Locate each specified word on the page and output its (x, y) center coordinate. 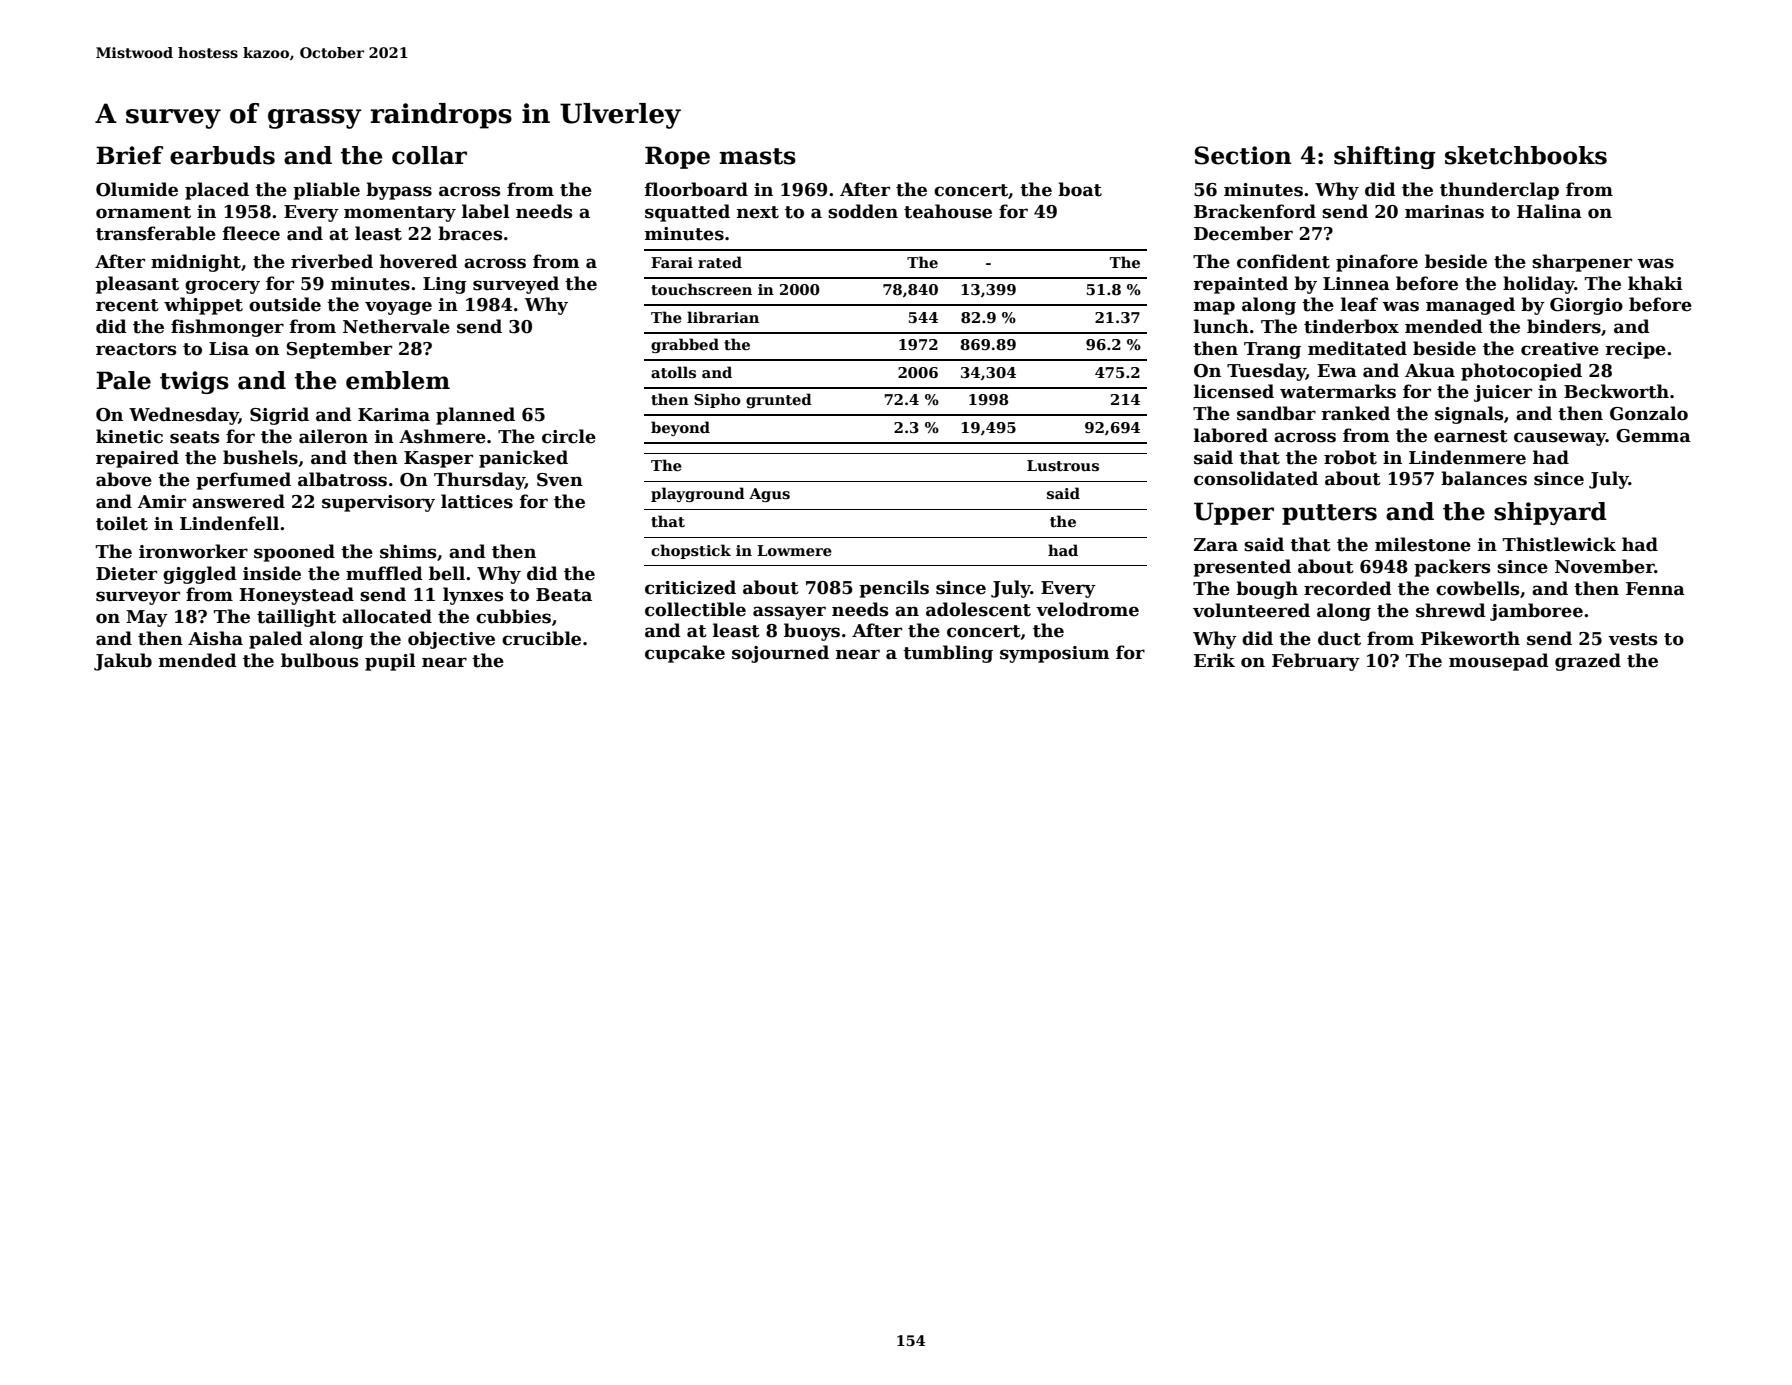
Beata (564, 595)
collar (429, 155)
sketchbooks (1526, 155)
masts (757, 156)
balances (1484, 478)
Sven (560, 480)
